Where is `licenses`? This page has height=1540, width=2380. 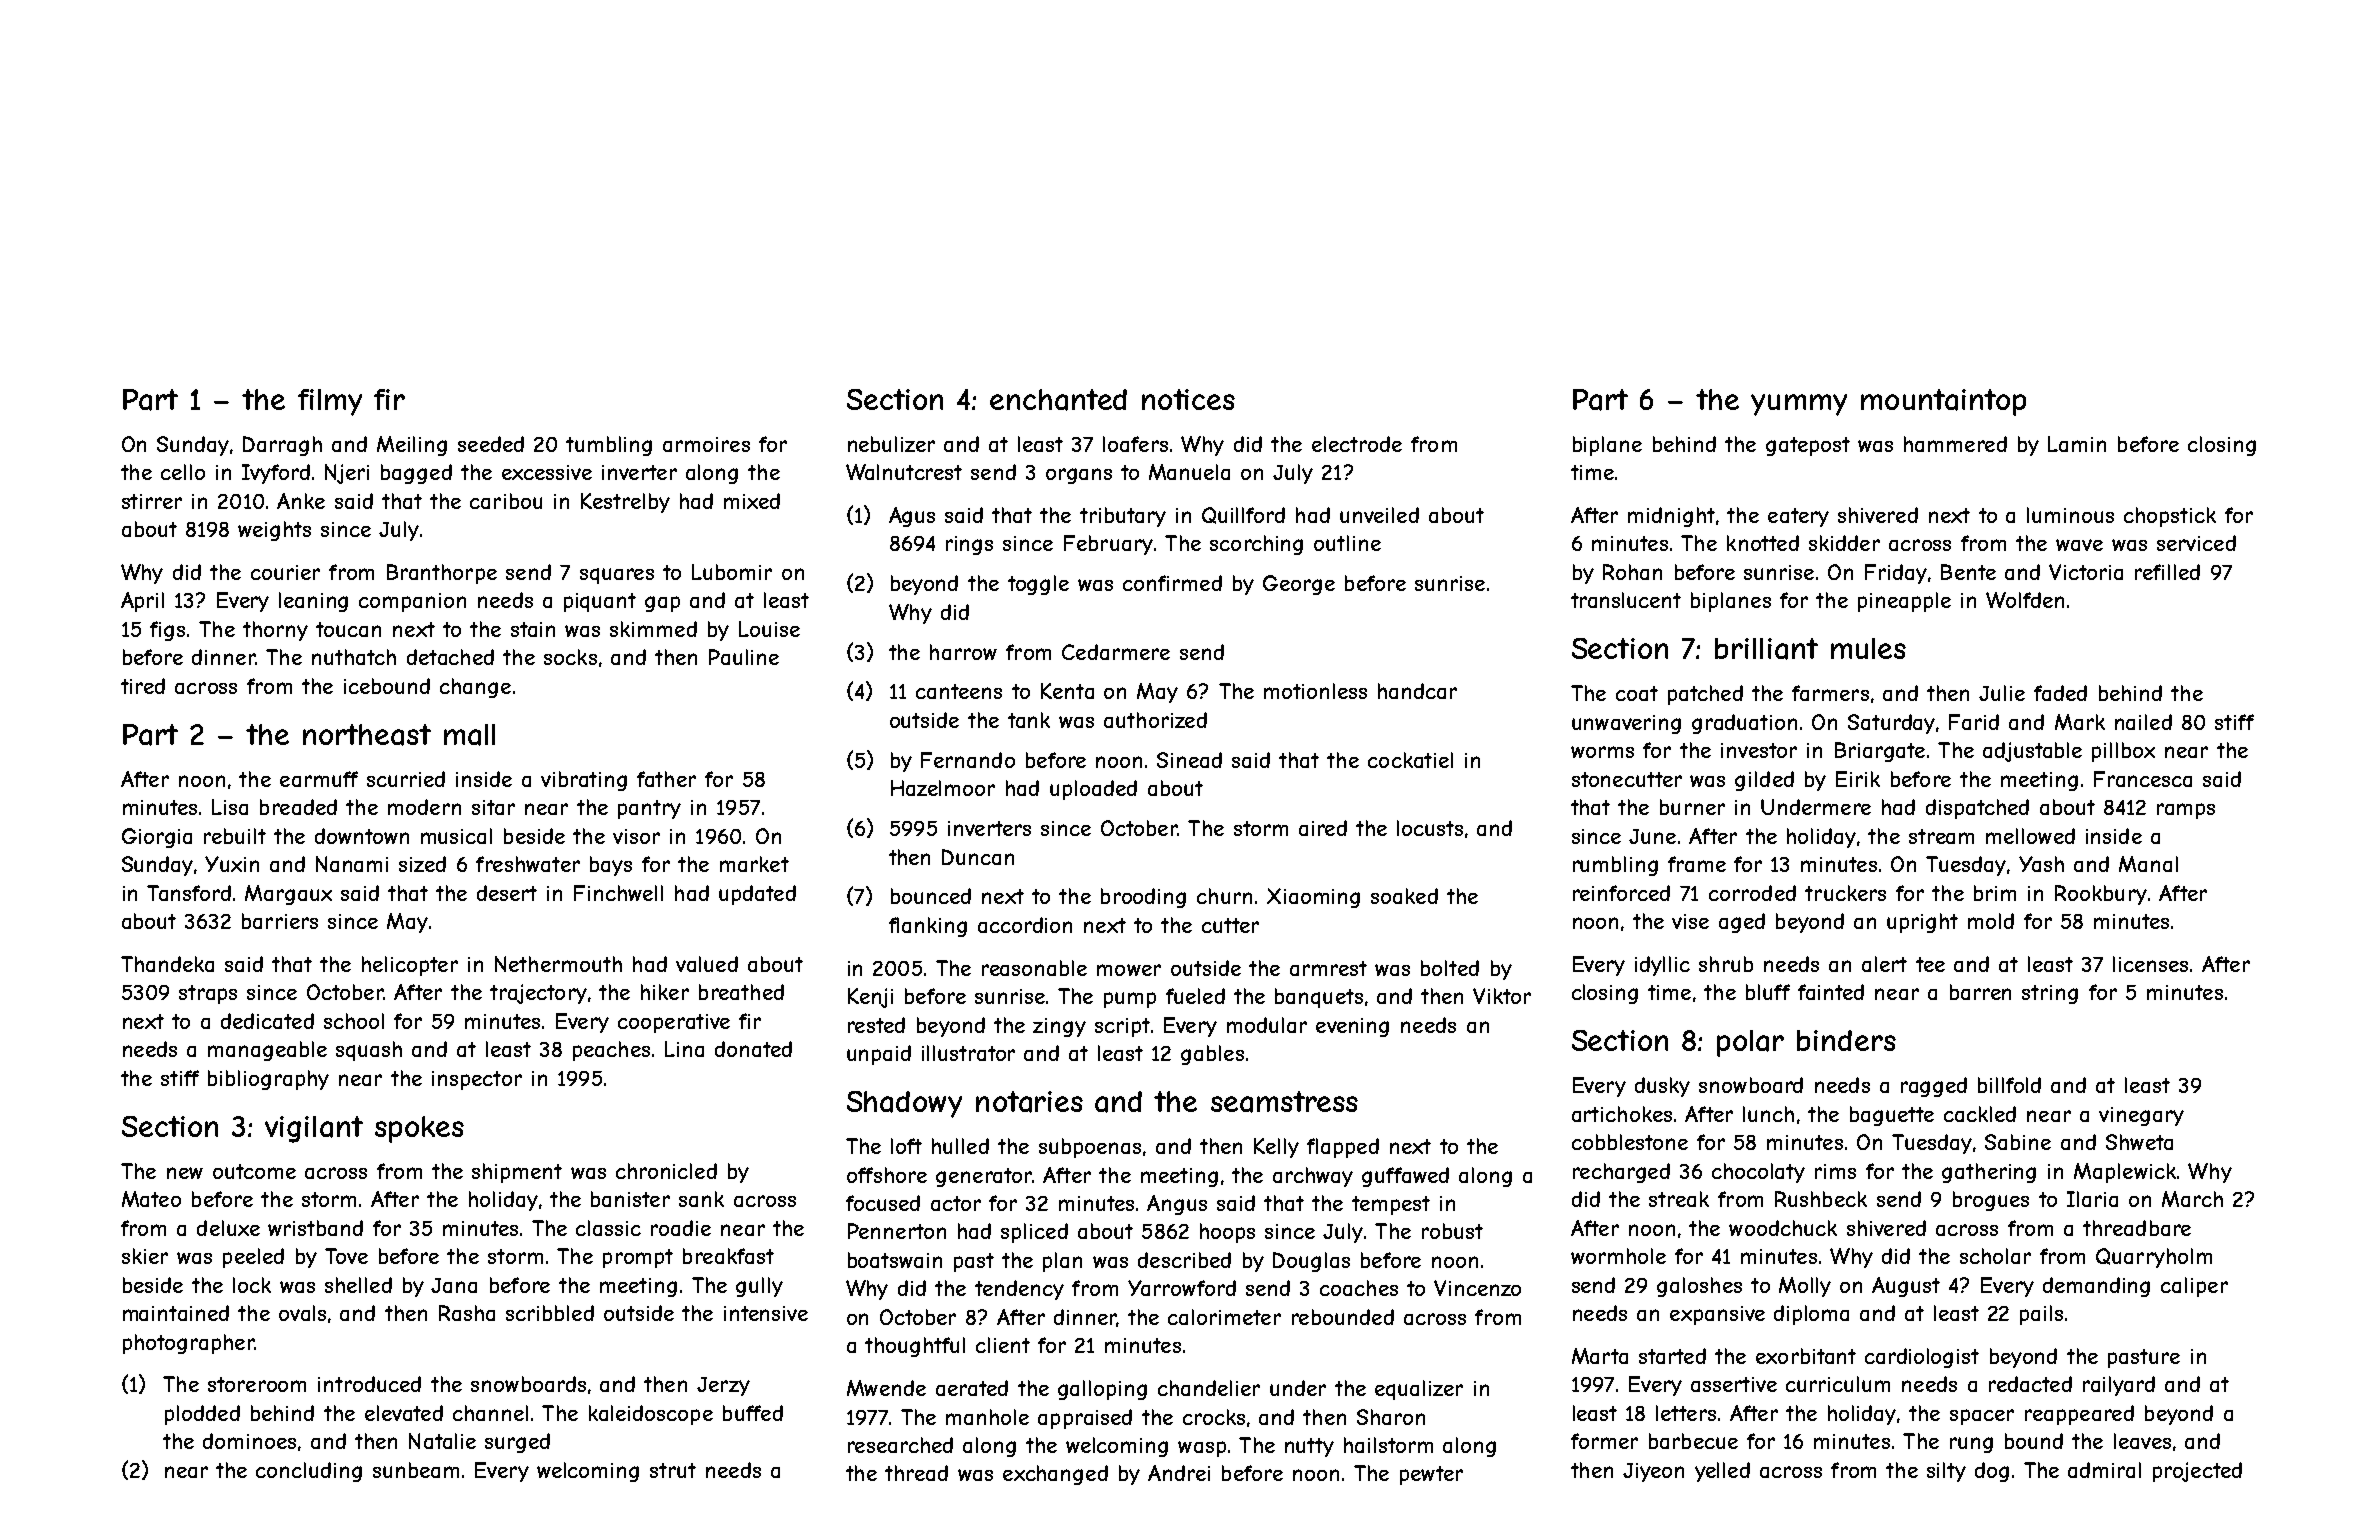
licenses is located at coordinates (2150, 964).
